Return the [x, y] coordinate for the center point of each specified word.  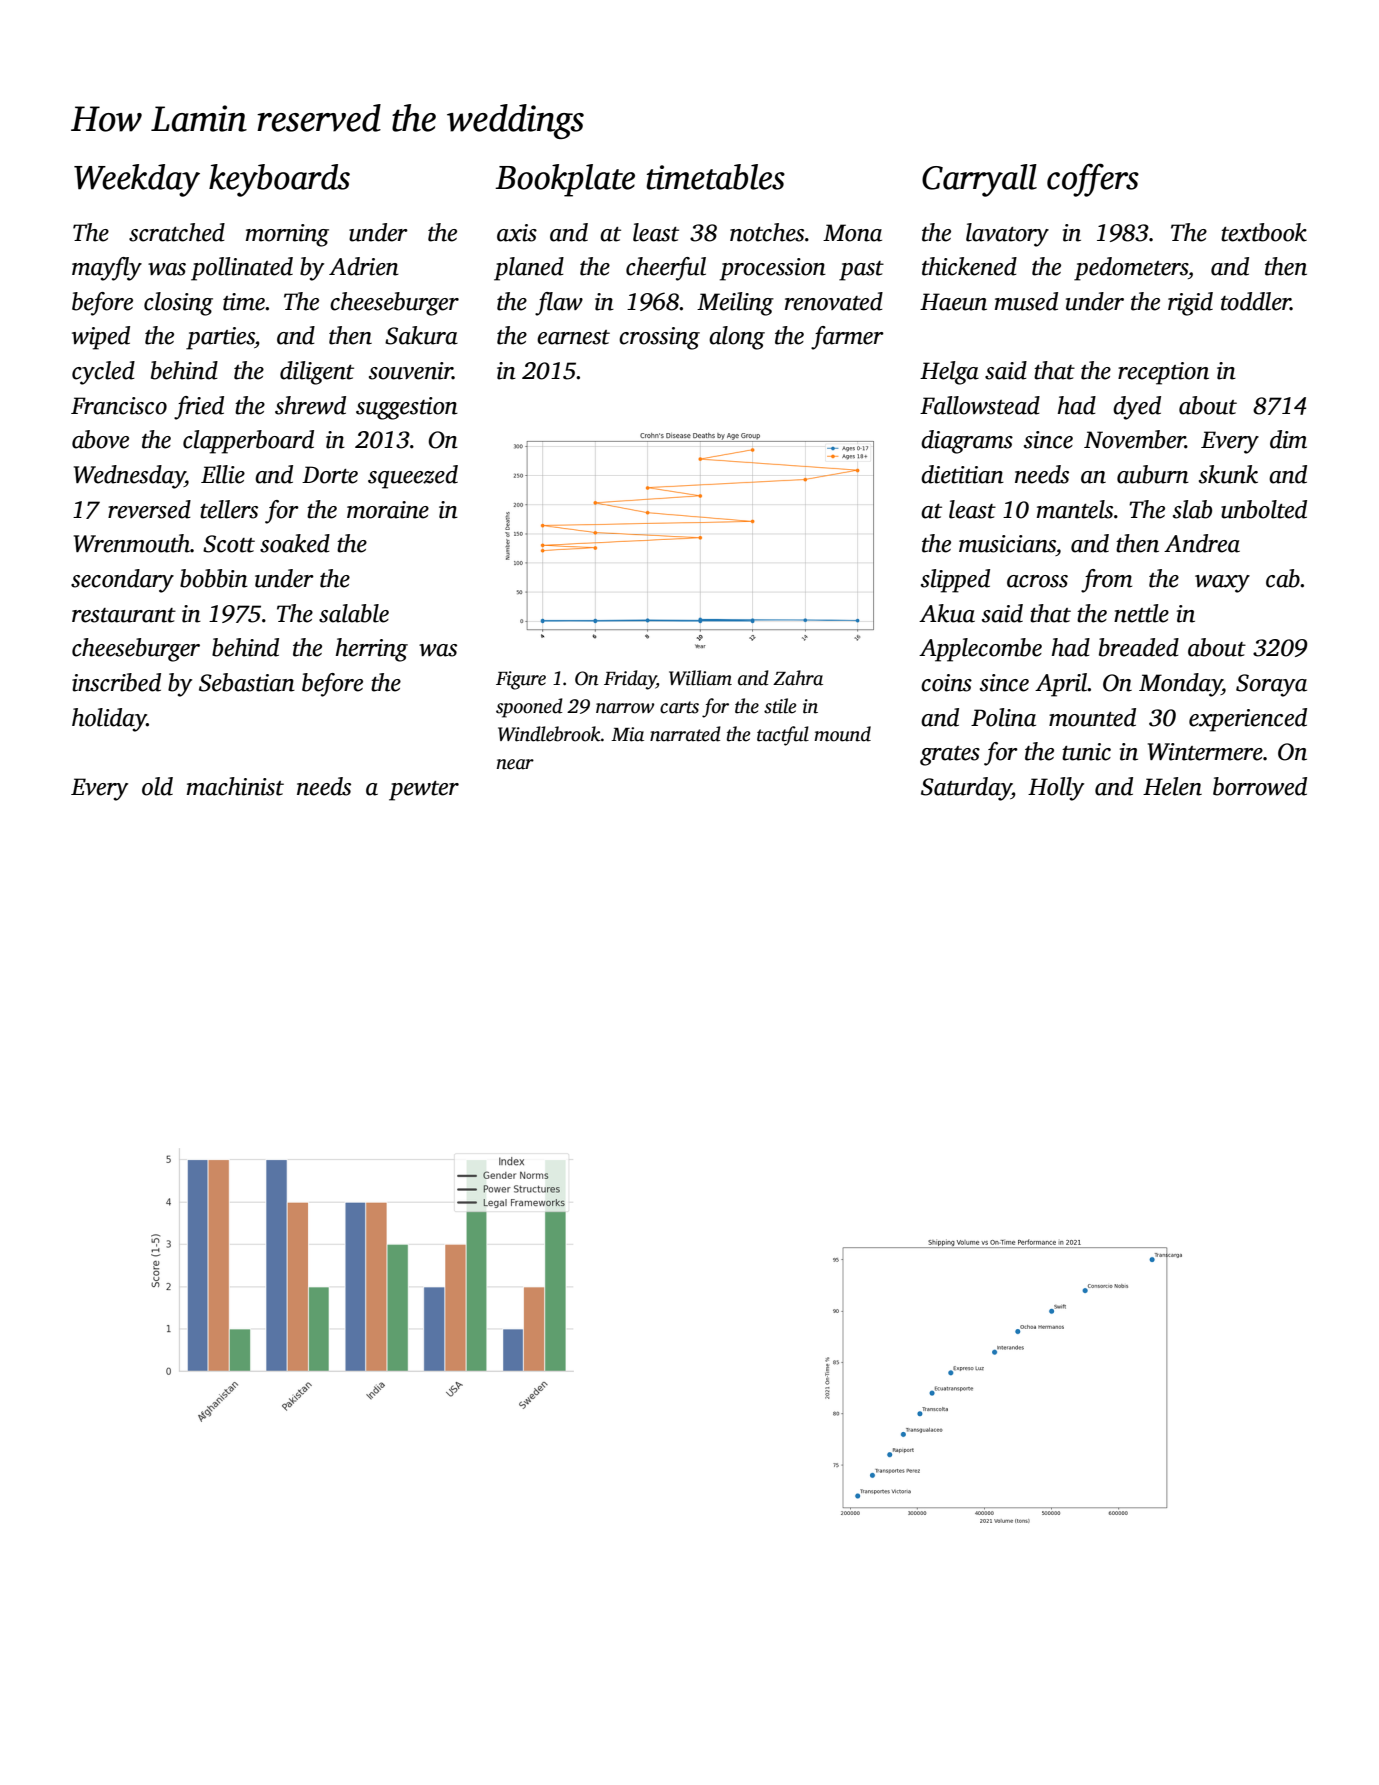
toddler [1256, 301]
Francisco [119, 406]
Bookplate [565, 180]
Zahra [798, 678]
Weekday [137, 180]
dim [1288, 439]
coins [946, 683]
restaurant [124, 615]
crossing [659, 338]
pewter [424, 791]
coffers [1093, 180]
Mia [627, 734]
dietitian [962, 474]
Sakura [421, 335]
